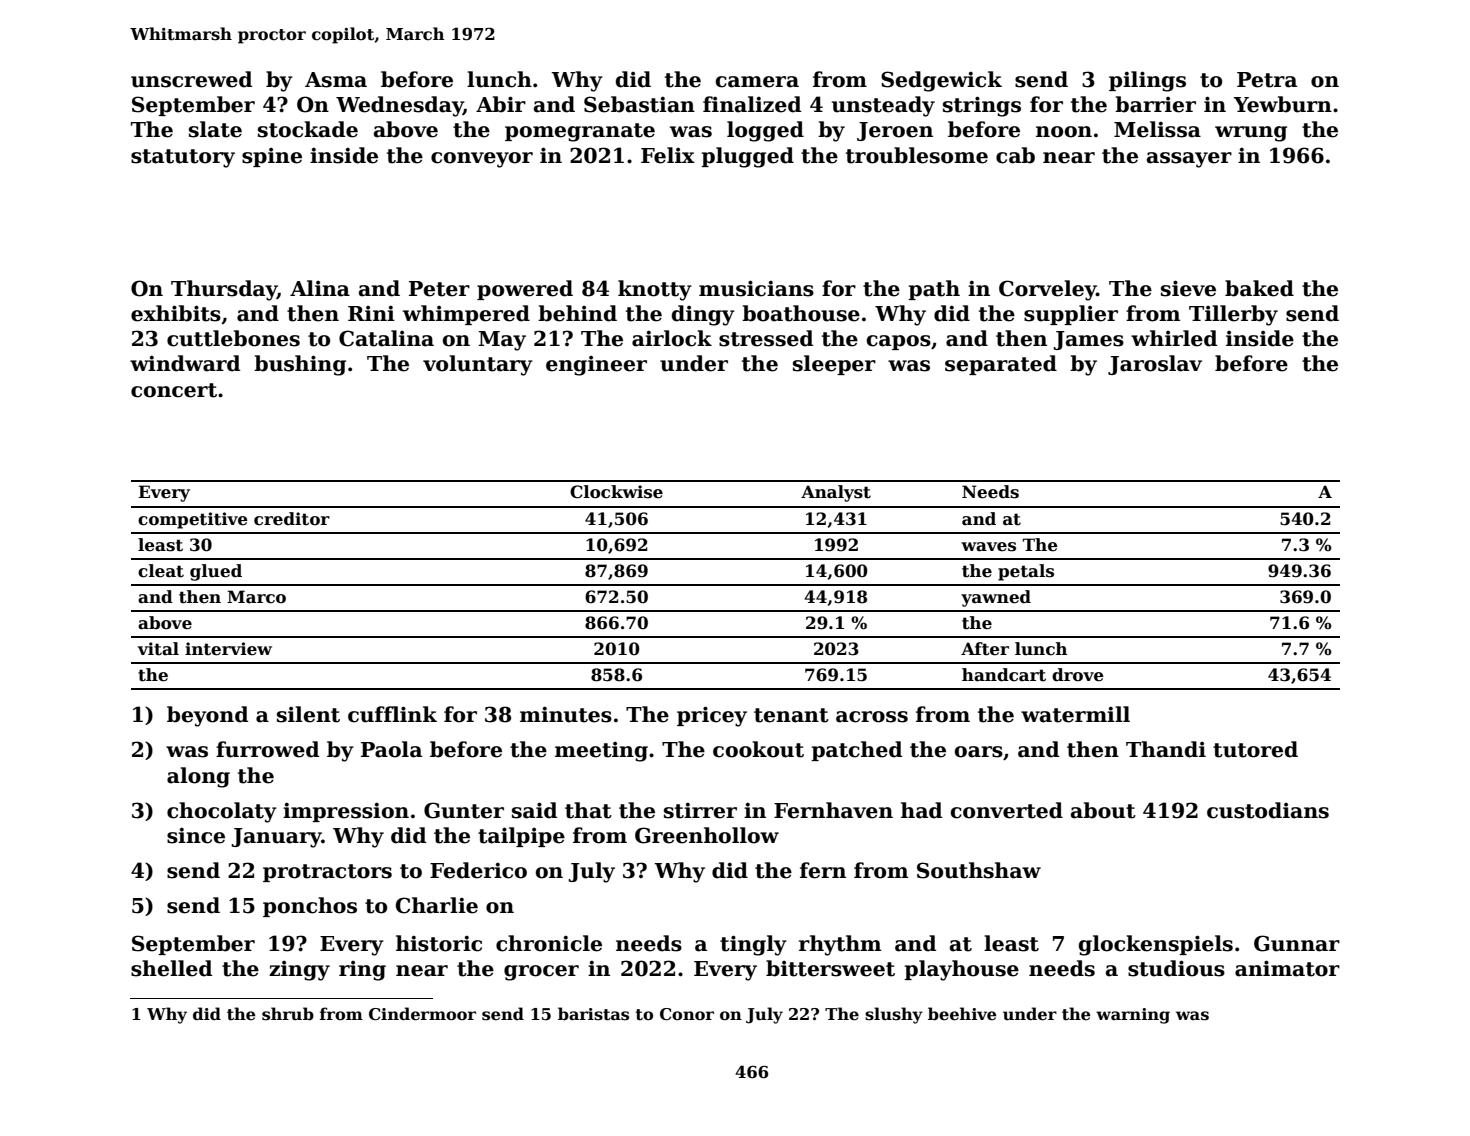 Image resolution: width=1470 pixels, height=1136 pixels. Describe the element at coordinates (272, 157) in the document. I see `spine` at that location.
